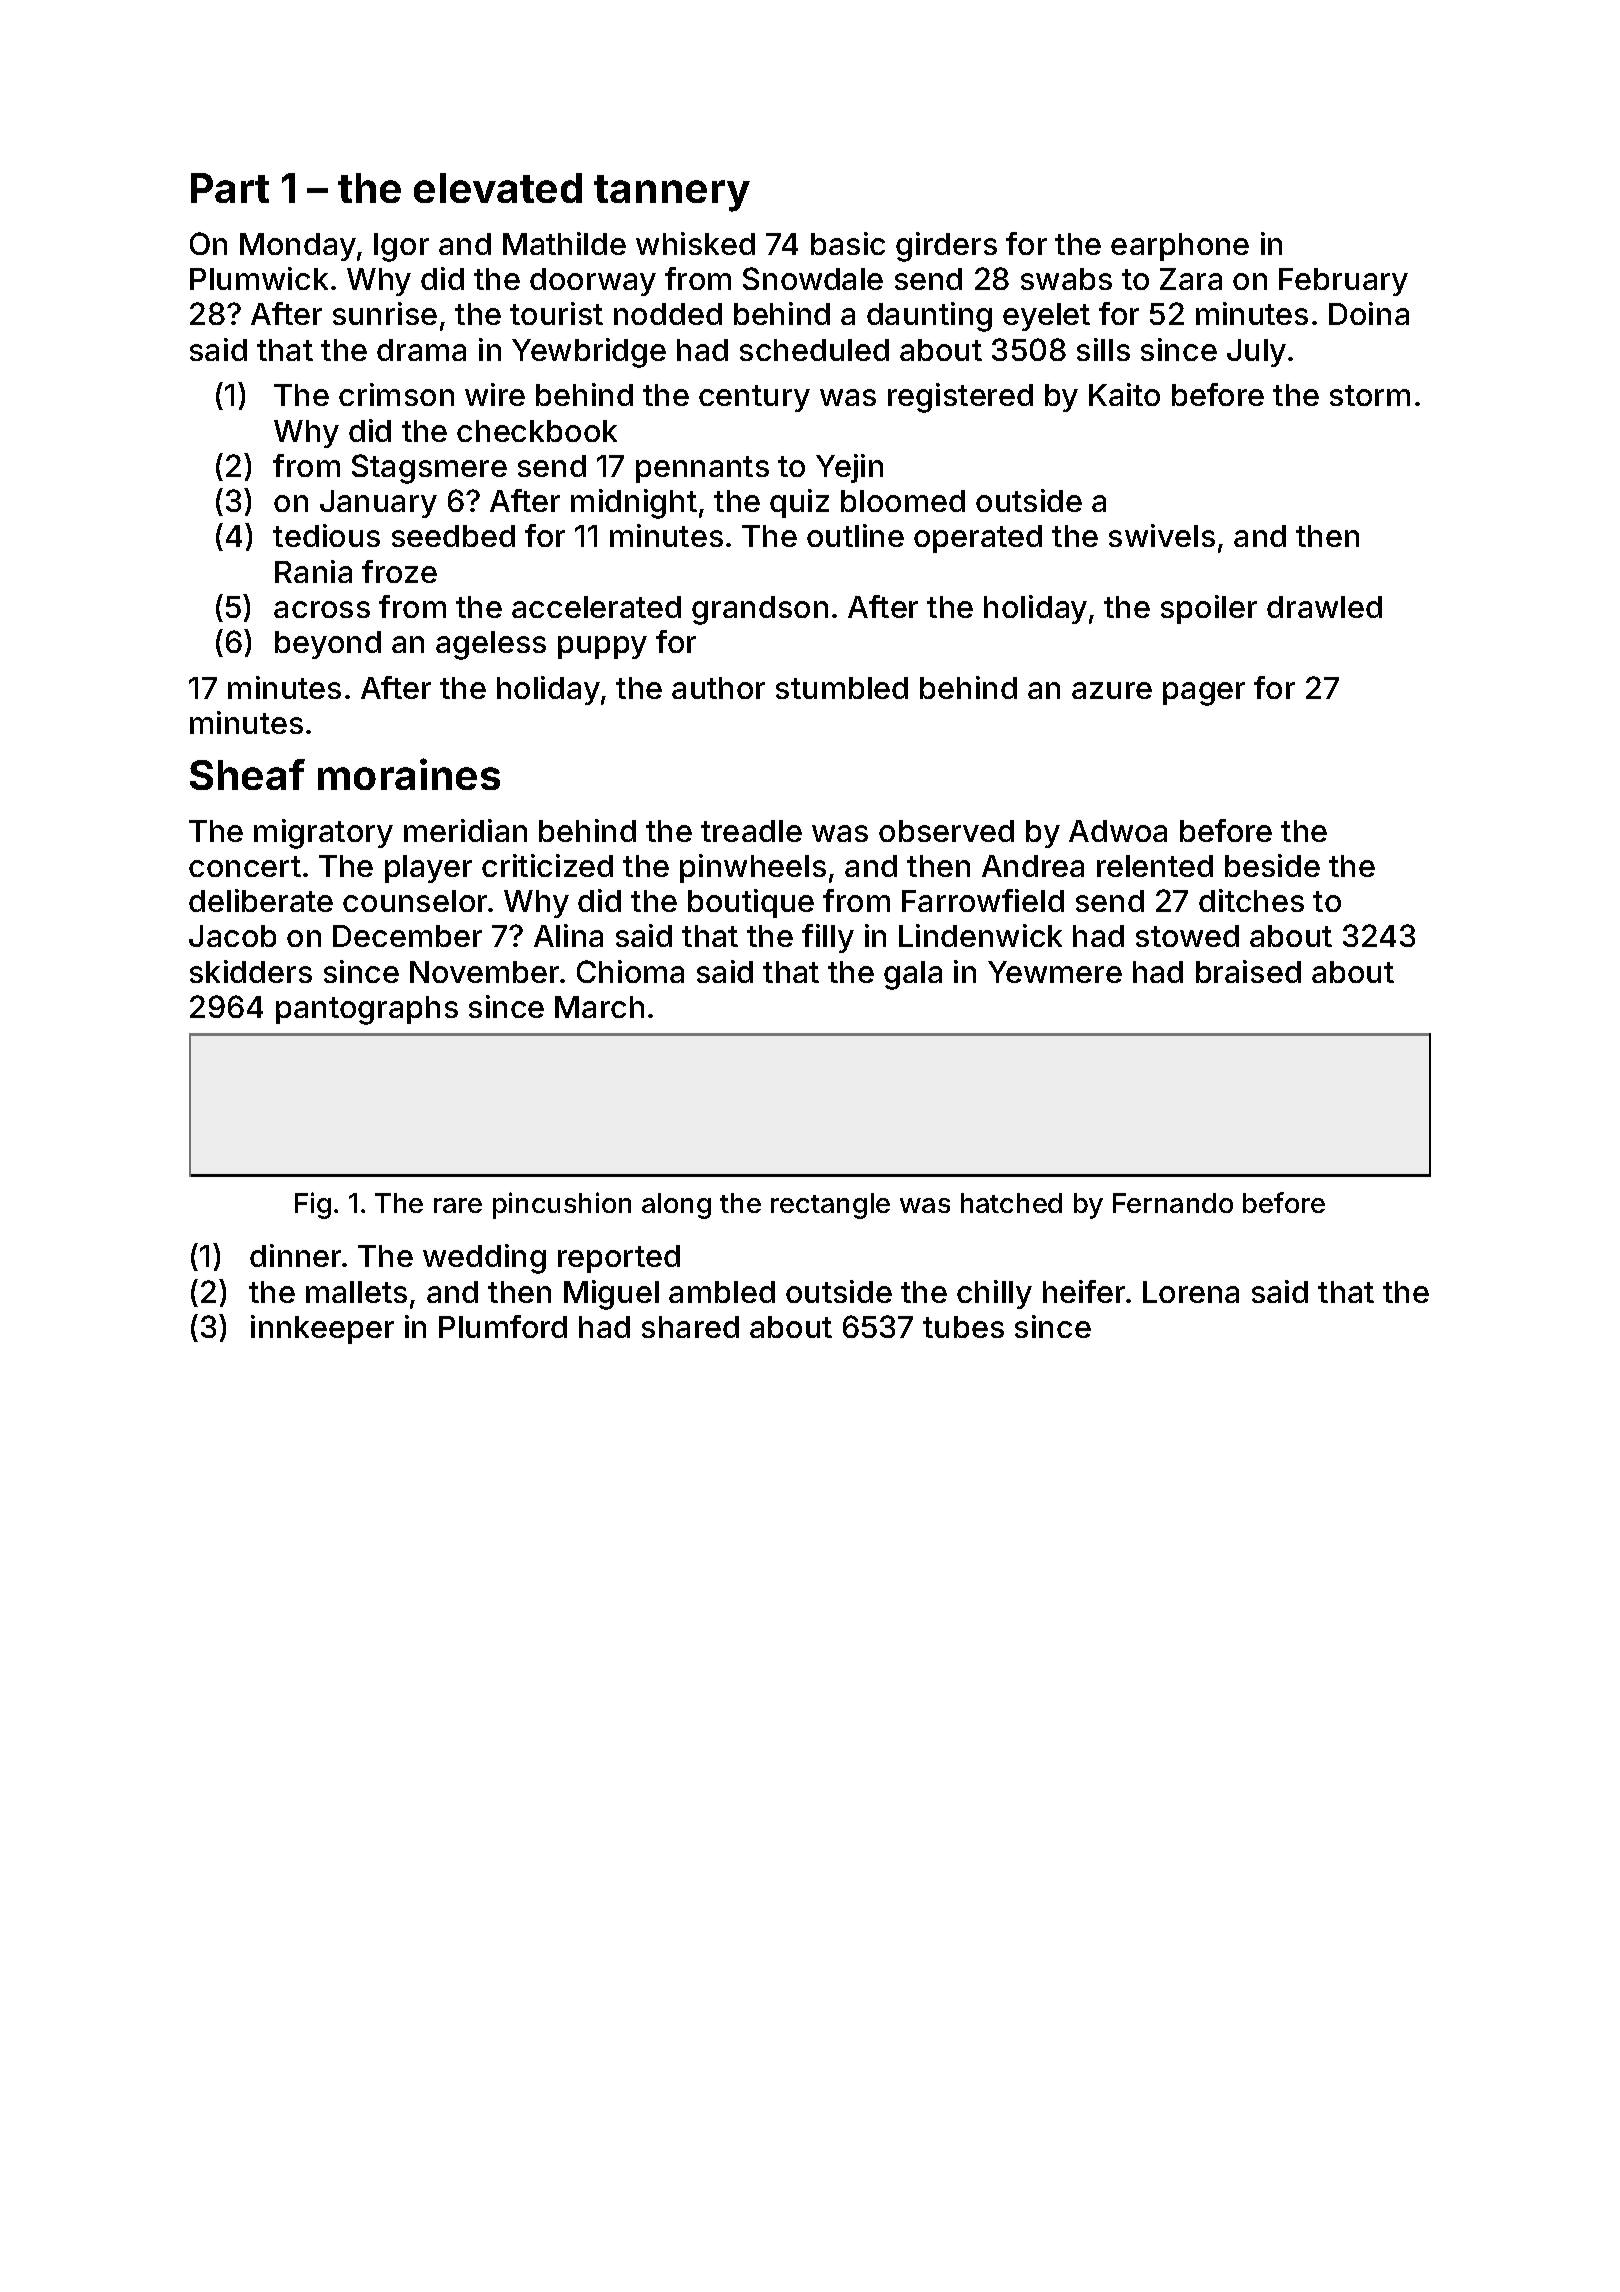 The image size is (1620, 2292). What do you see at coordinates (849, 468) in the document?
I see `Yejin` at bounding box center [849, 468].
